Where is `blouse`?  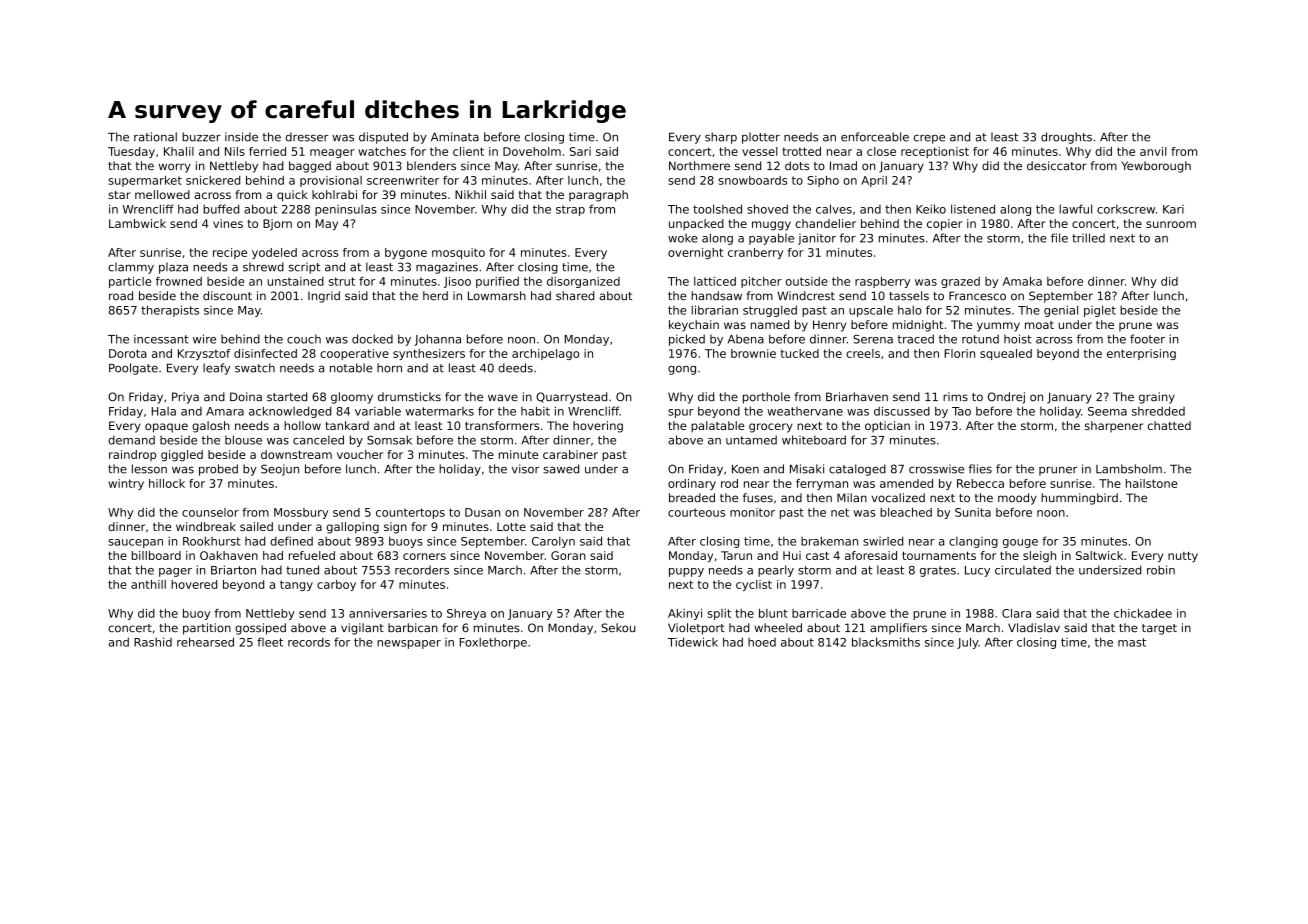
blouse is located at coordinates (243, 440).
